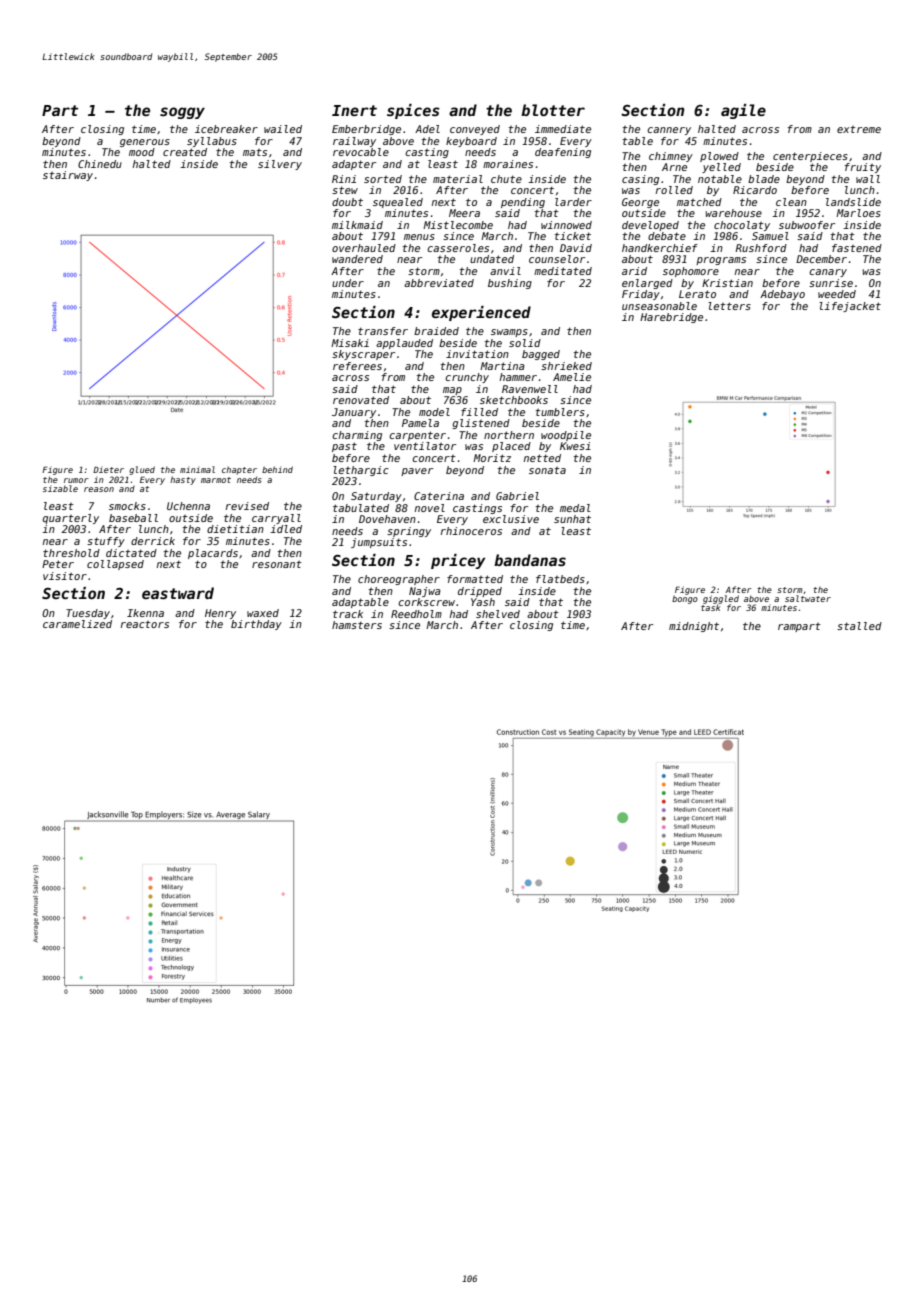 The image size is (924, 1308). I want to click on medal, so click(575, 508).
